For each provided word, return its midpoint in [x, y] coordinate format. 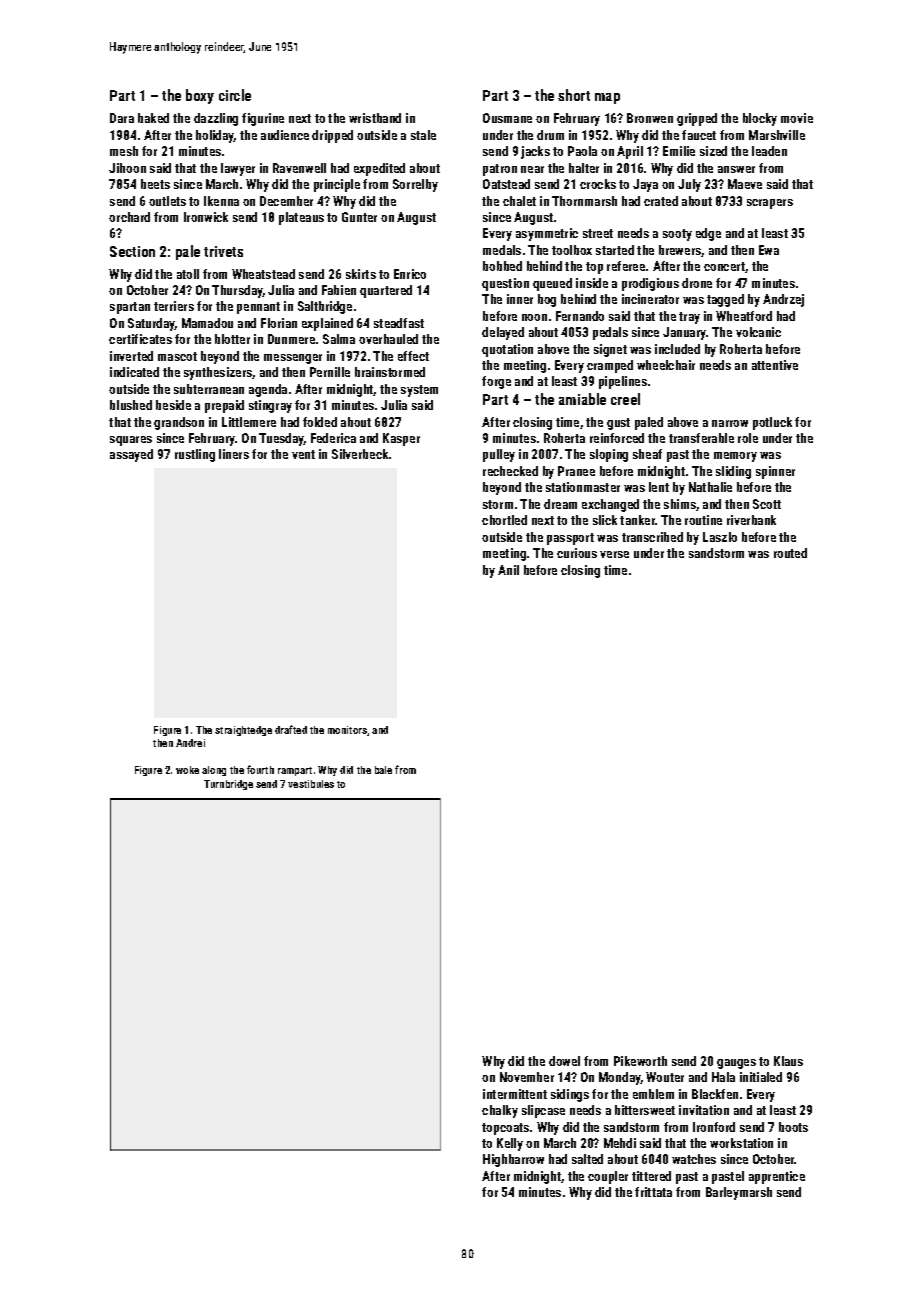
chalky [500, 1111]
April [630, 152]
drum [550, 135]
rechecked [510, 471]
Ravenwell [299, 168]
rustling [195, 455]
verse [614, 554]
